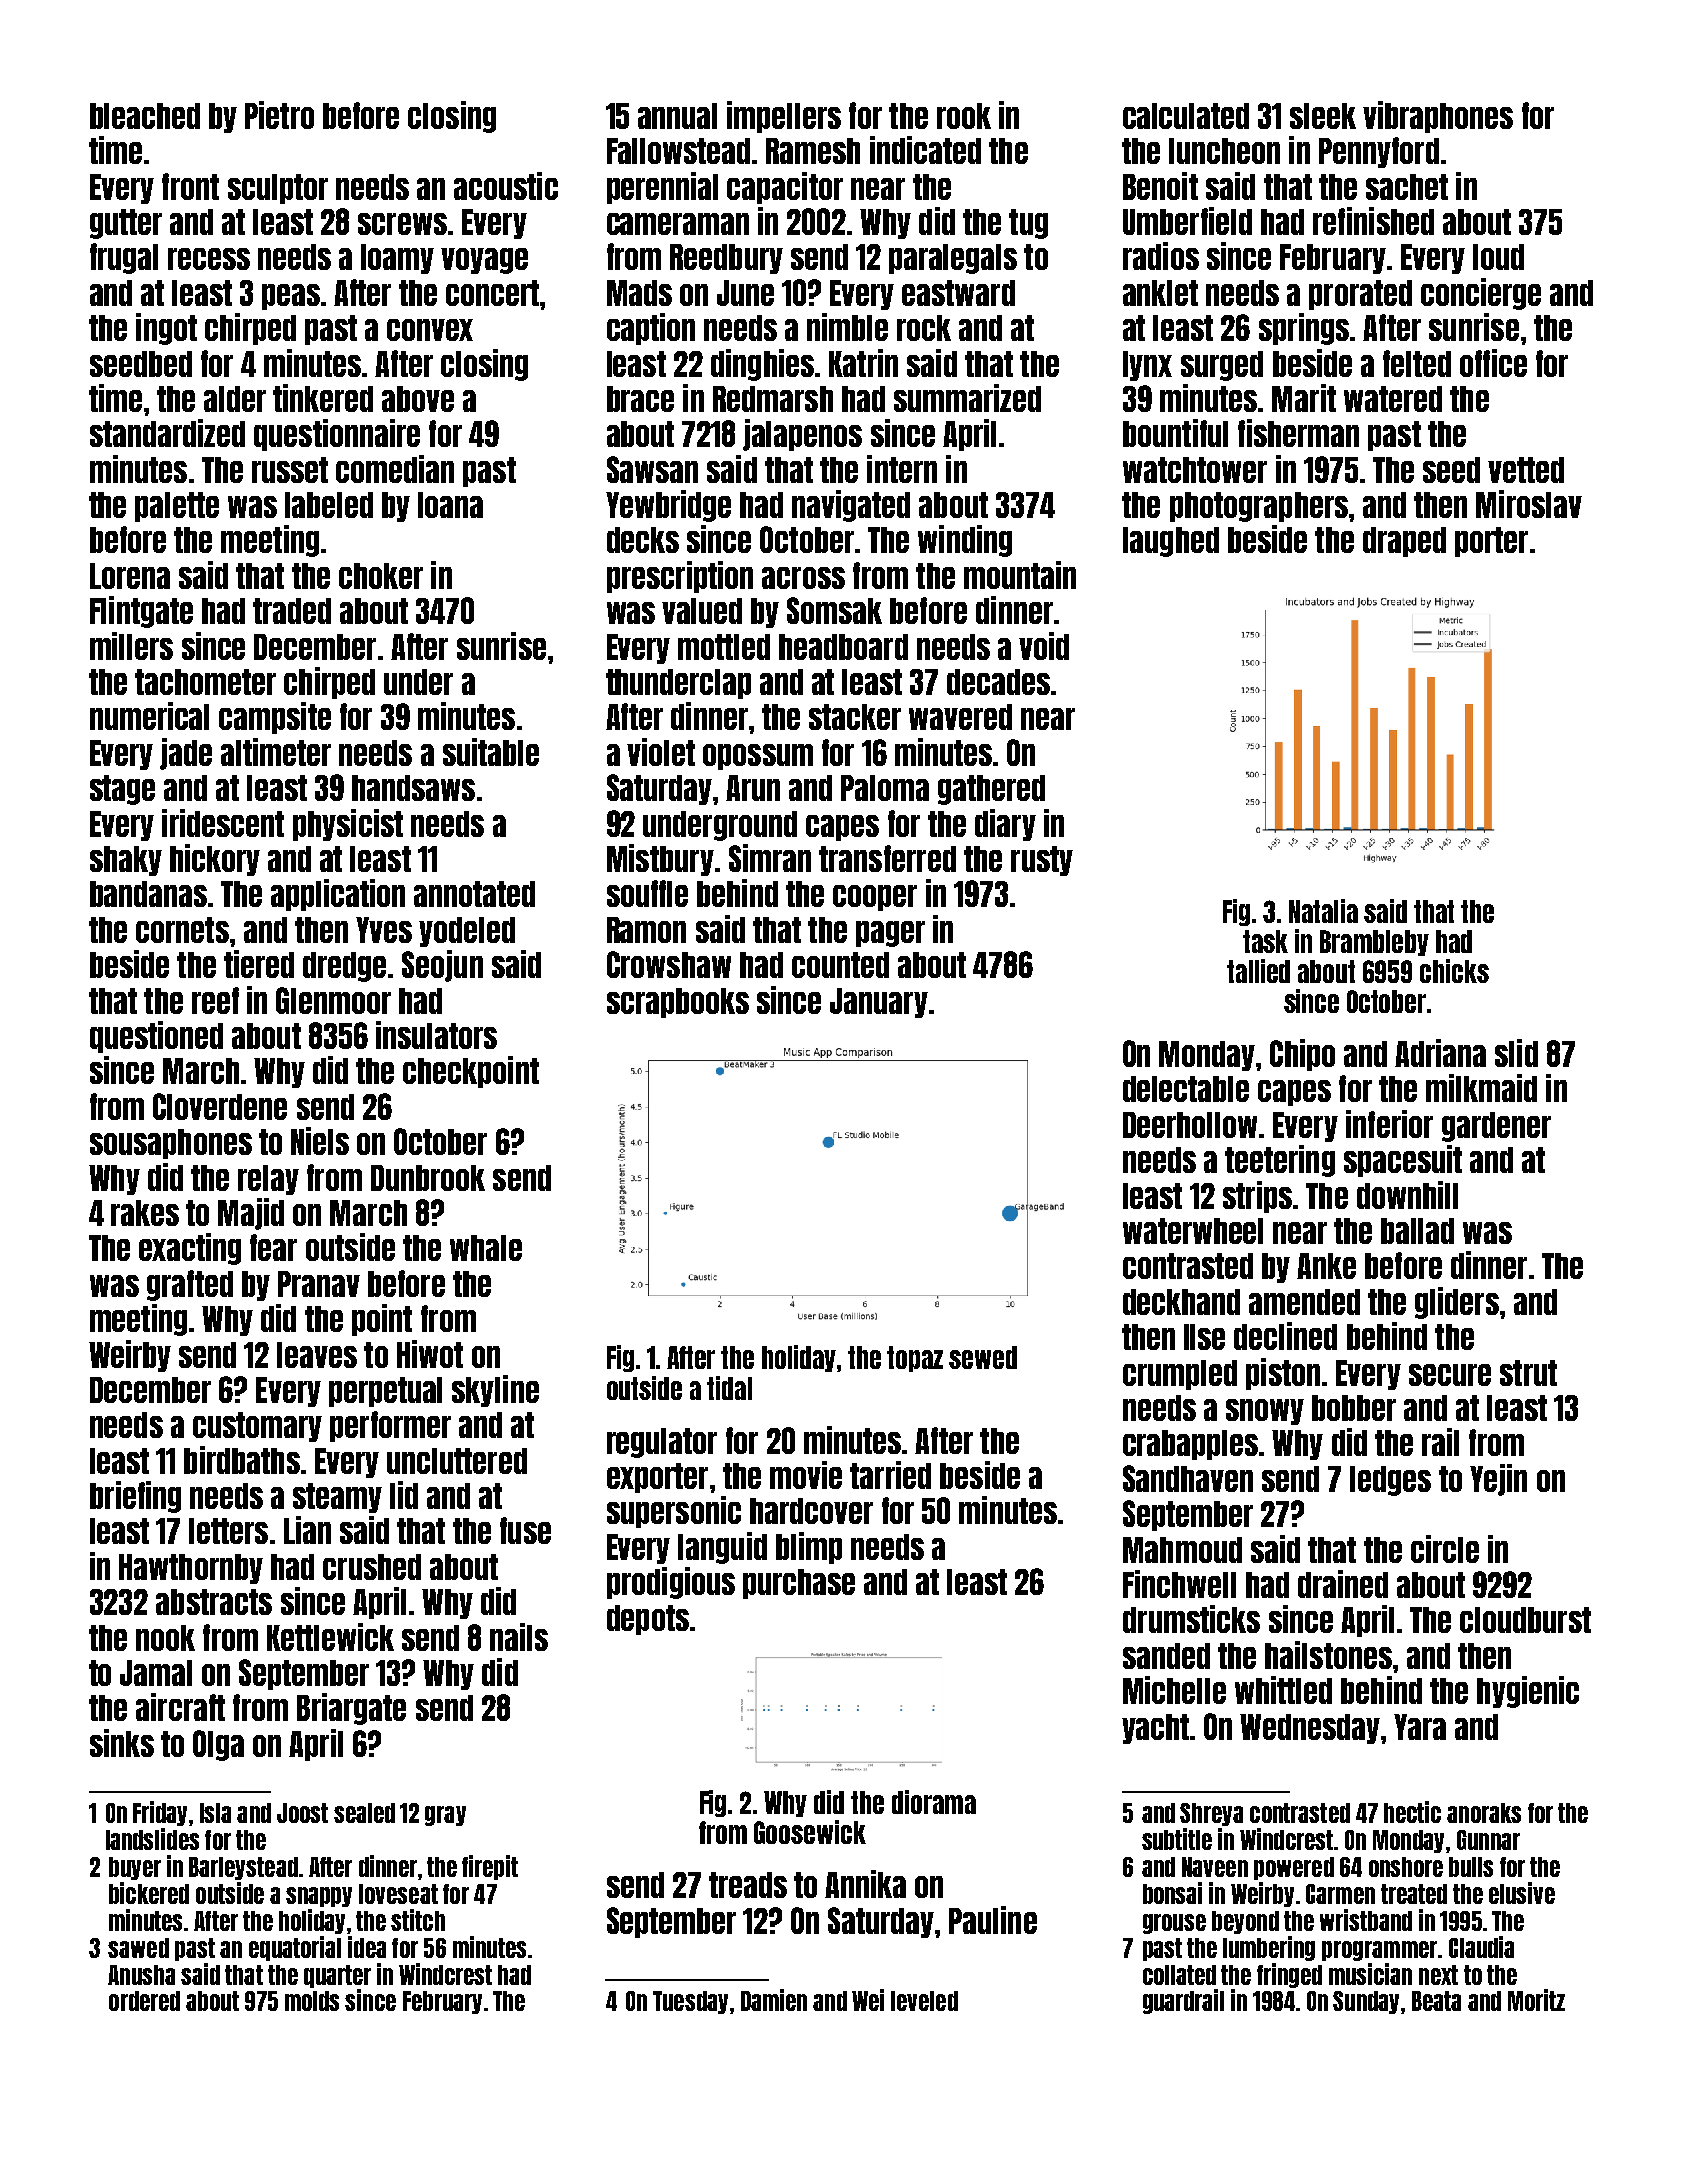 Image resolution: width=1683 pixels, height=2178 pixels. Describe the element at coordinates (729, 1388) in the image. I see `tidal` at that location.
